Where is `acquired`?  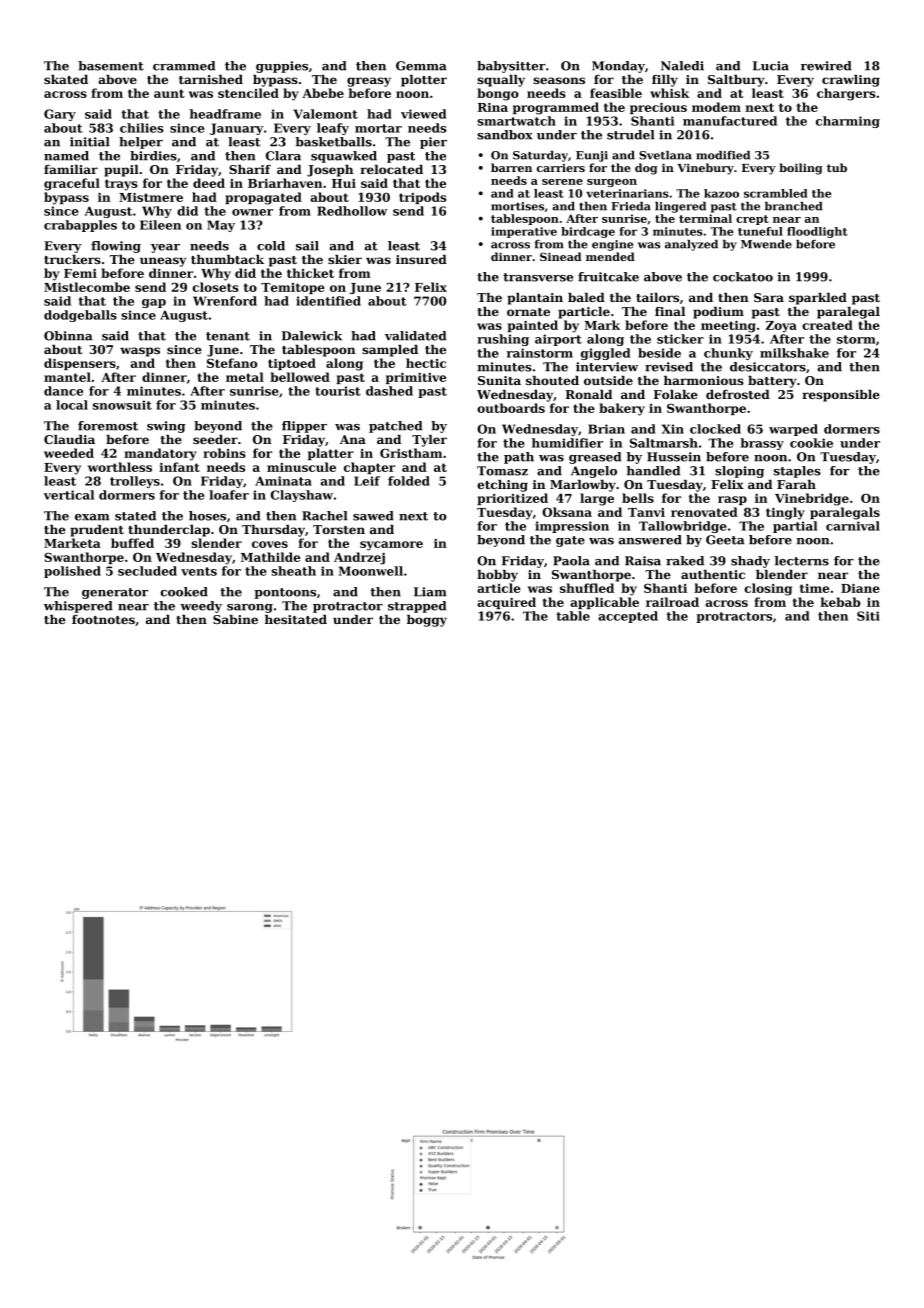 acquired is located at coordinates (506, 603).
